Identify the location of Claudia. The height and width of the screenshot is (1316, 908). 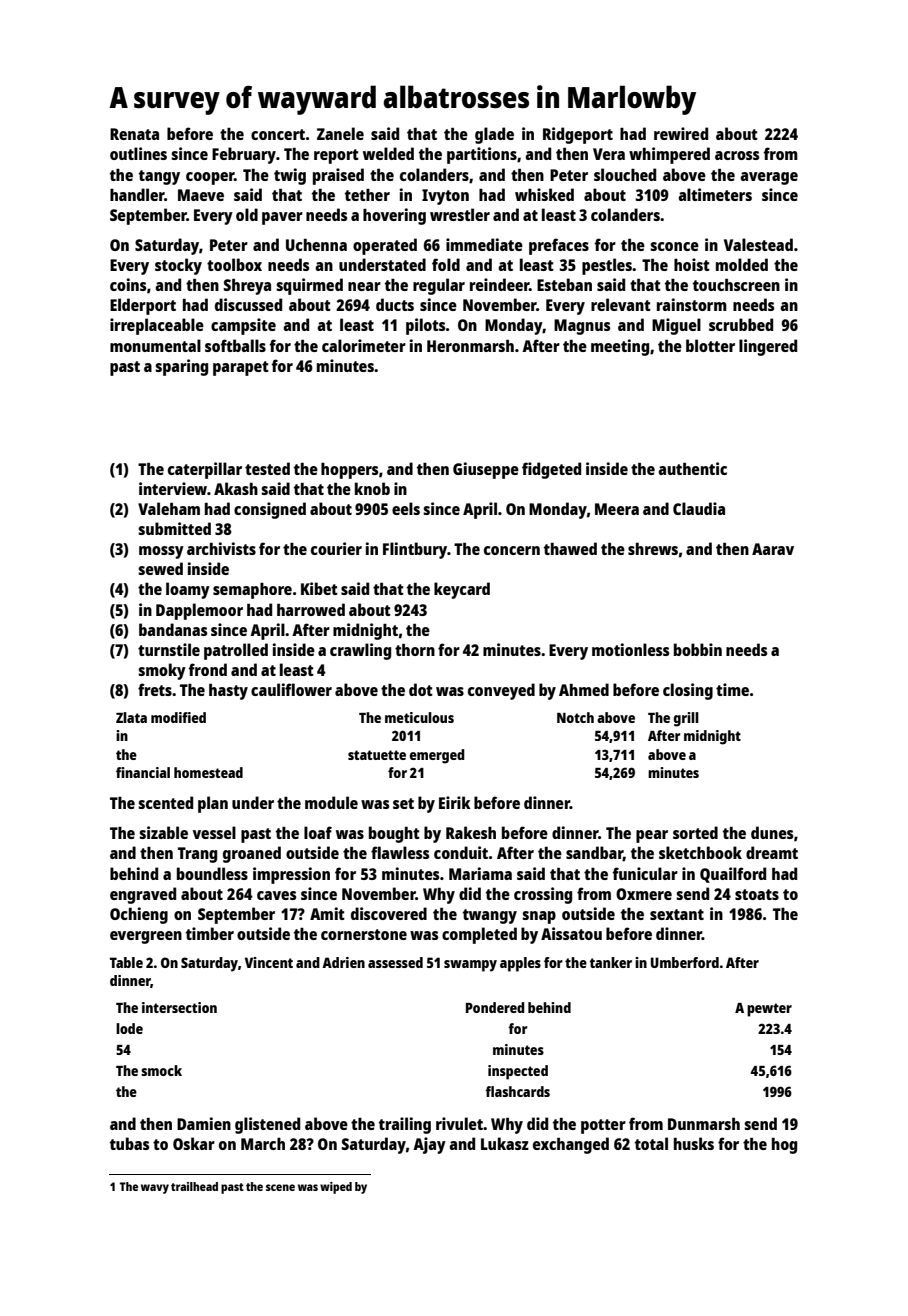
(699, 508).
